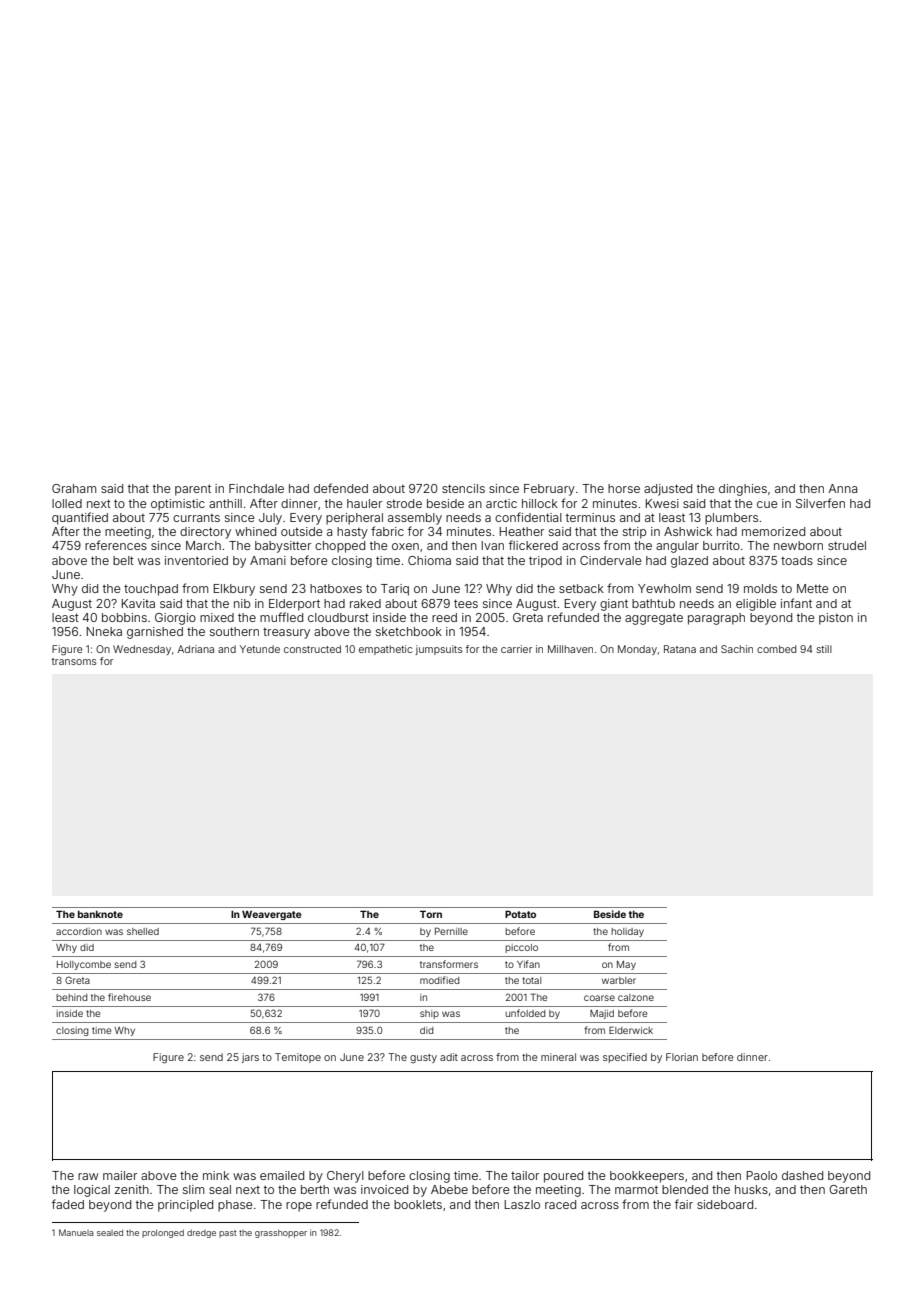 This image has width=924, height=1308. I want to click on holiday, so click(627, 932).
